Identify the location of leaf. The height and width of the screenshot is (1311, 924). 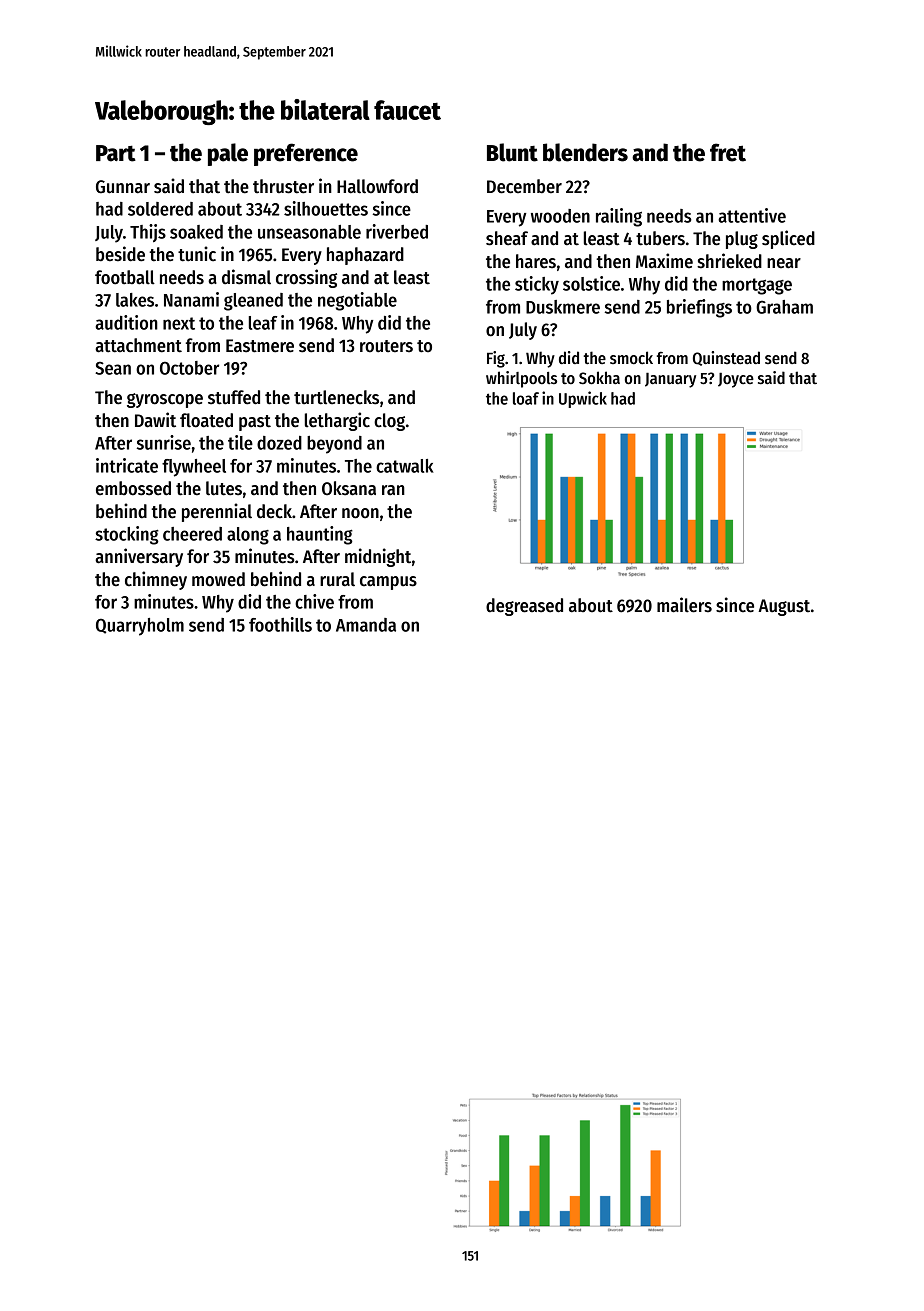
(263, 323).
